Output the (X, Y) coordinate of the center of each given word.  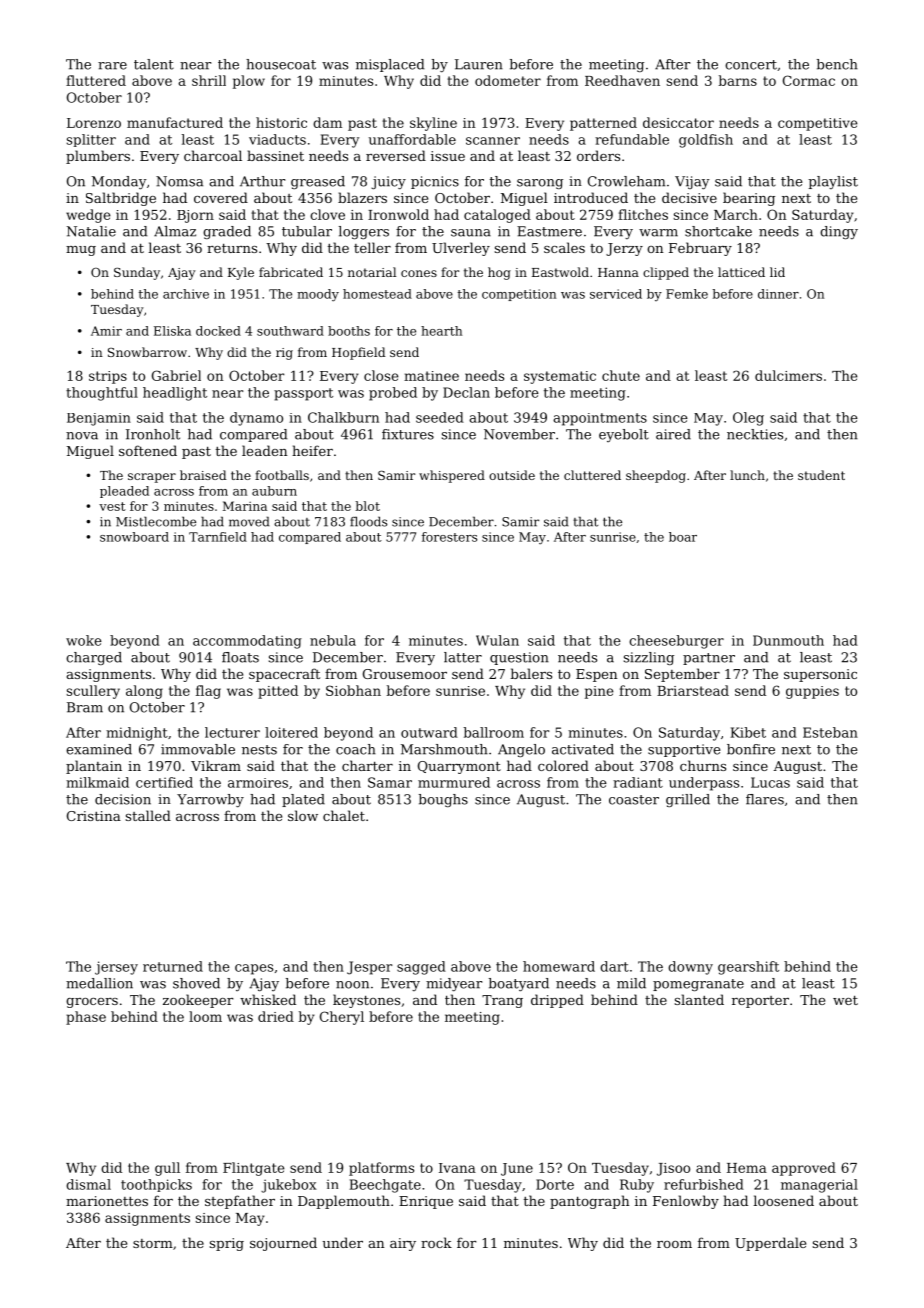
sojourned (283, 1244)
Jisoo (673, 1169)
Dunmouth (788, 640)
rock (436, 1242)
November (519, 434)
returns (232, 248)
